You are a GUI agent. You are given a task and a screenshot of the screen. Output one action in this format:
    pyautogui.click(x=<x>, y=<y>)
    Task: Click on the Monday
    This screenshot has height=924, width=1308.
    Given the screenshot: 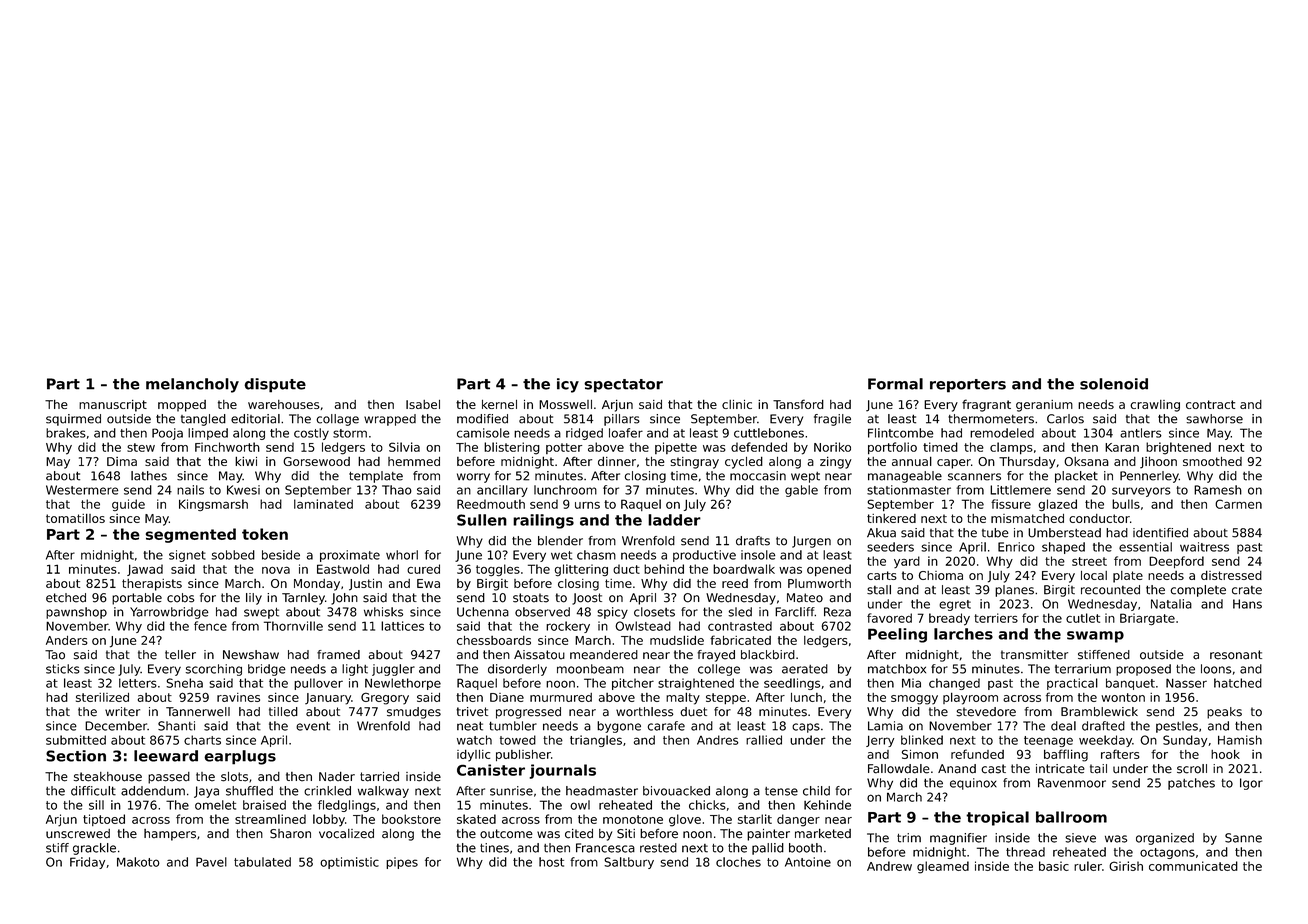 What is the action you would take?
    pyautogui.click(x=317, y=585)
